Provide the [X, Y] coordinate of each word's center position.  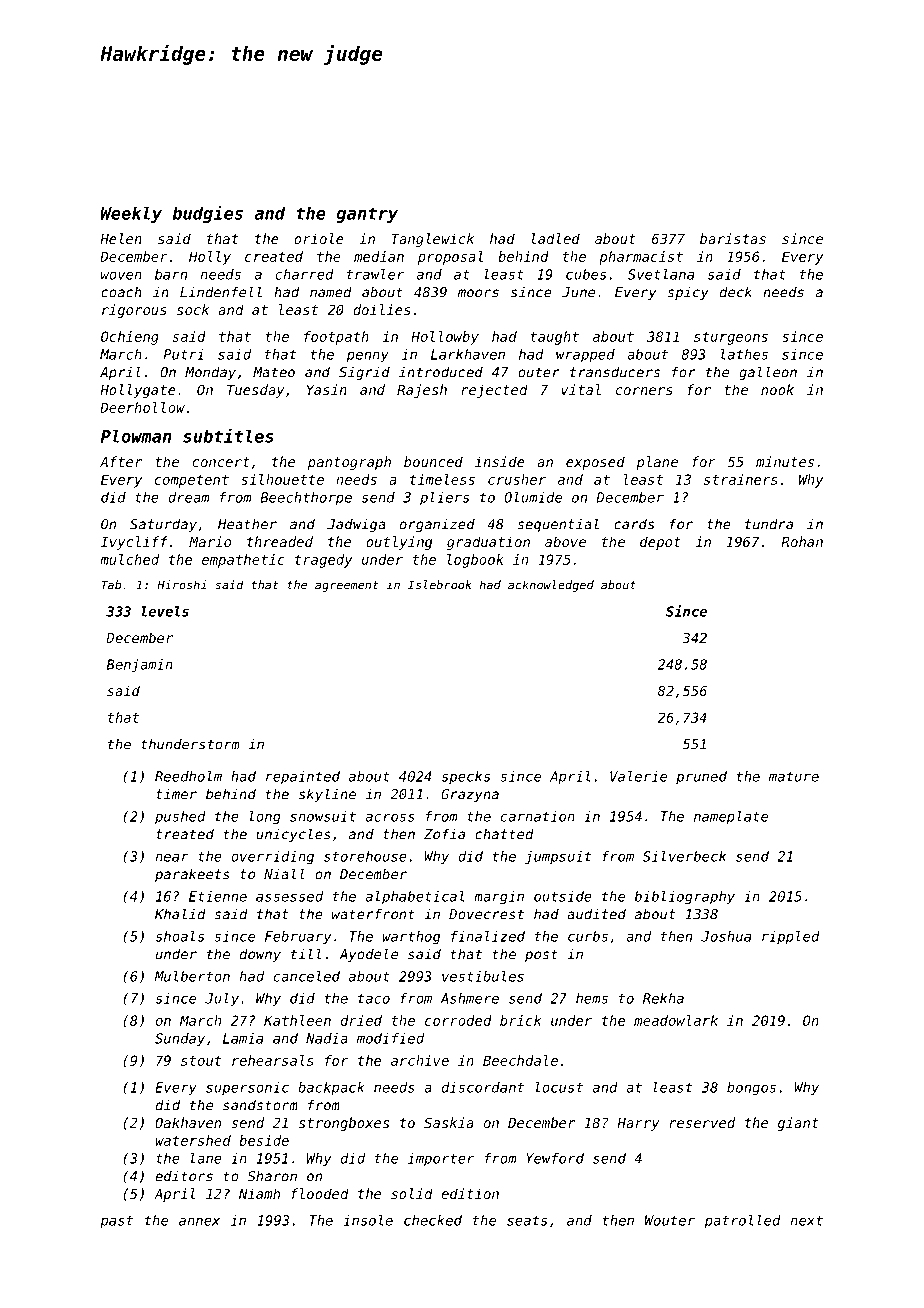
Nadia [327, 1038]
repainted [303, 778]
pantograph [349, 463]
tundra [769, 524]
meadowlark [676, 1020]
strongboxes [344, 1124]
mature [794, 776]
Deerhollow [142, 407]
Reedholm [188, 776]
